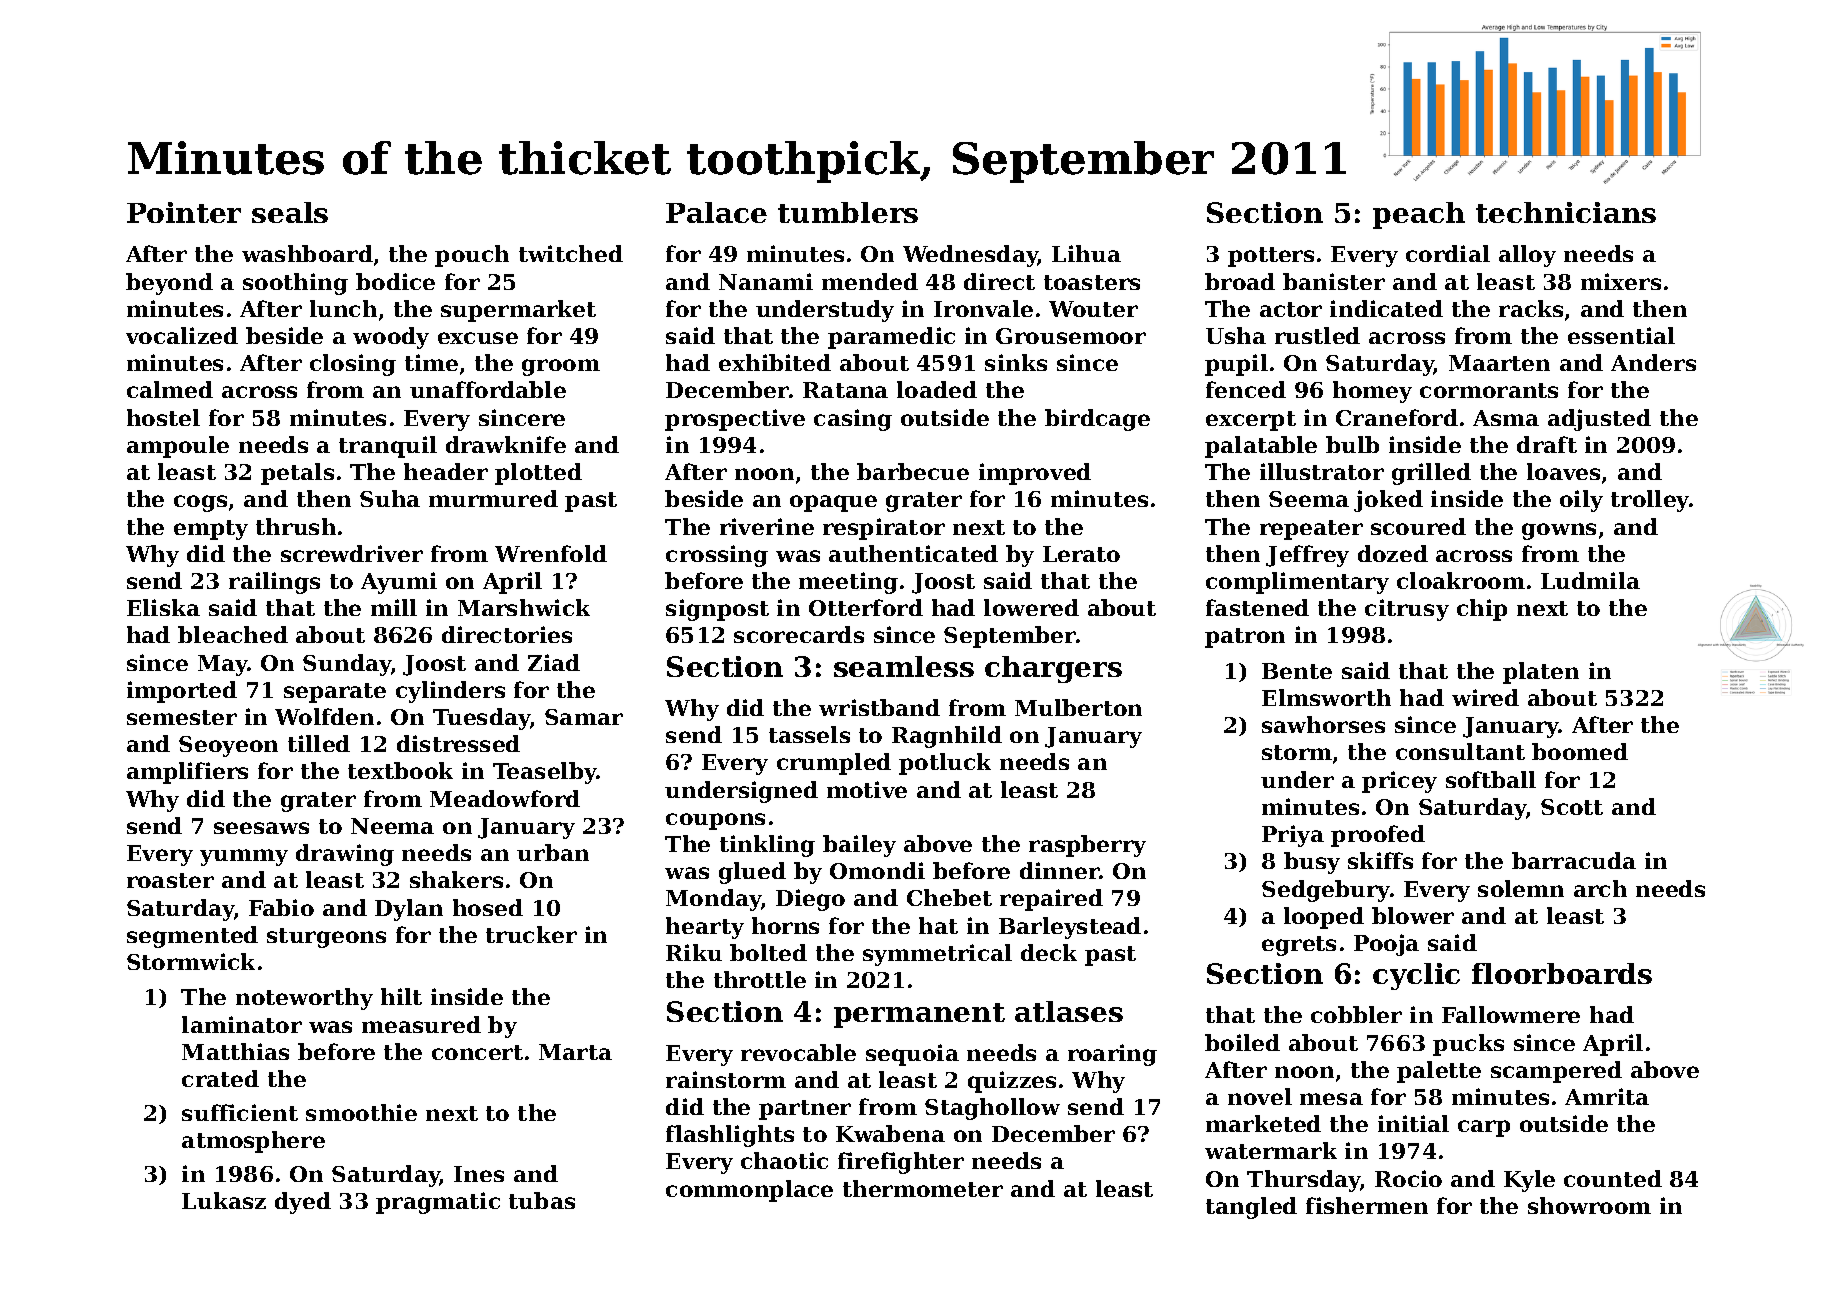 The image size is (1833, 1296). I want to click on Jeffrey, so click(1307, 556).
